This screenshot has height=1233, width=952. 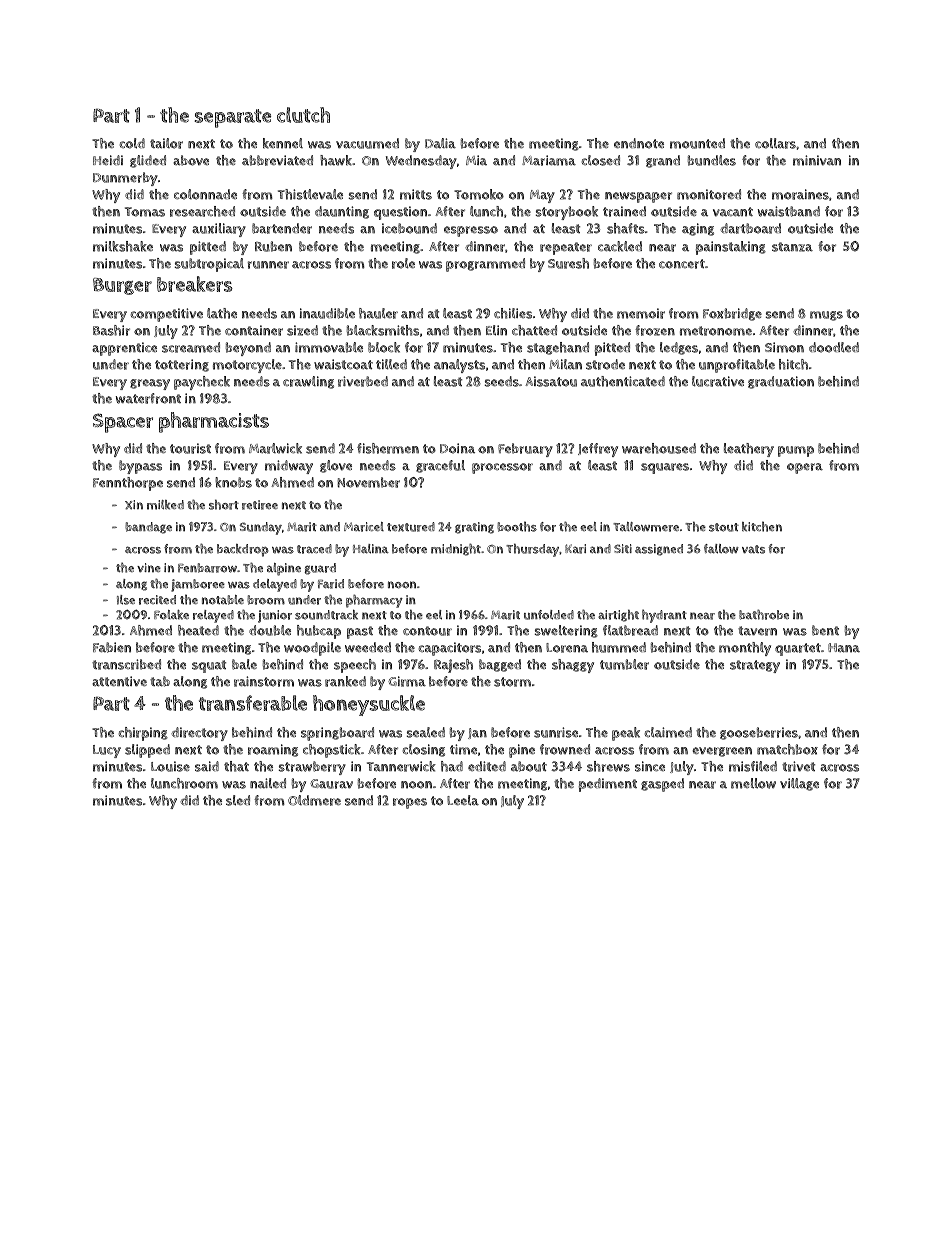 What do you see at coordinates (332, 751) in the screenshot?
I see `chopstick` at bounding box center [332, 751].
